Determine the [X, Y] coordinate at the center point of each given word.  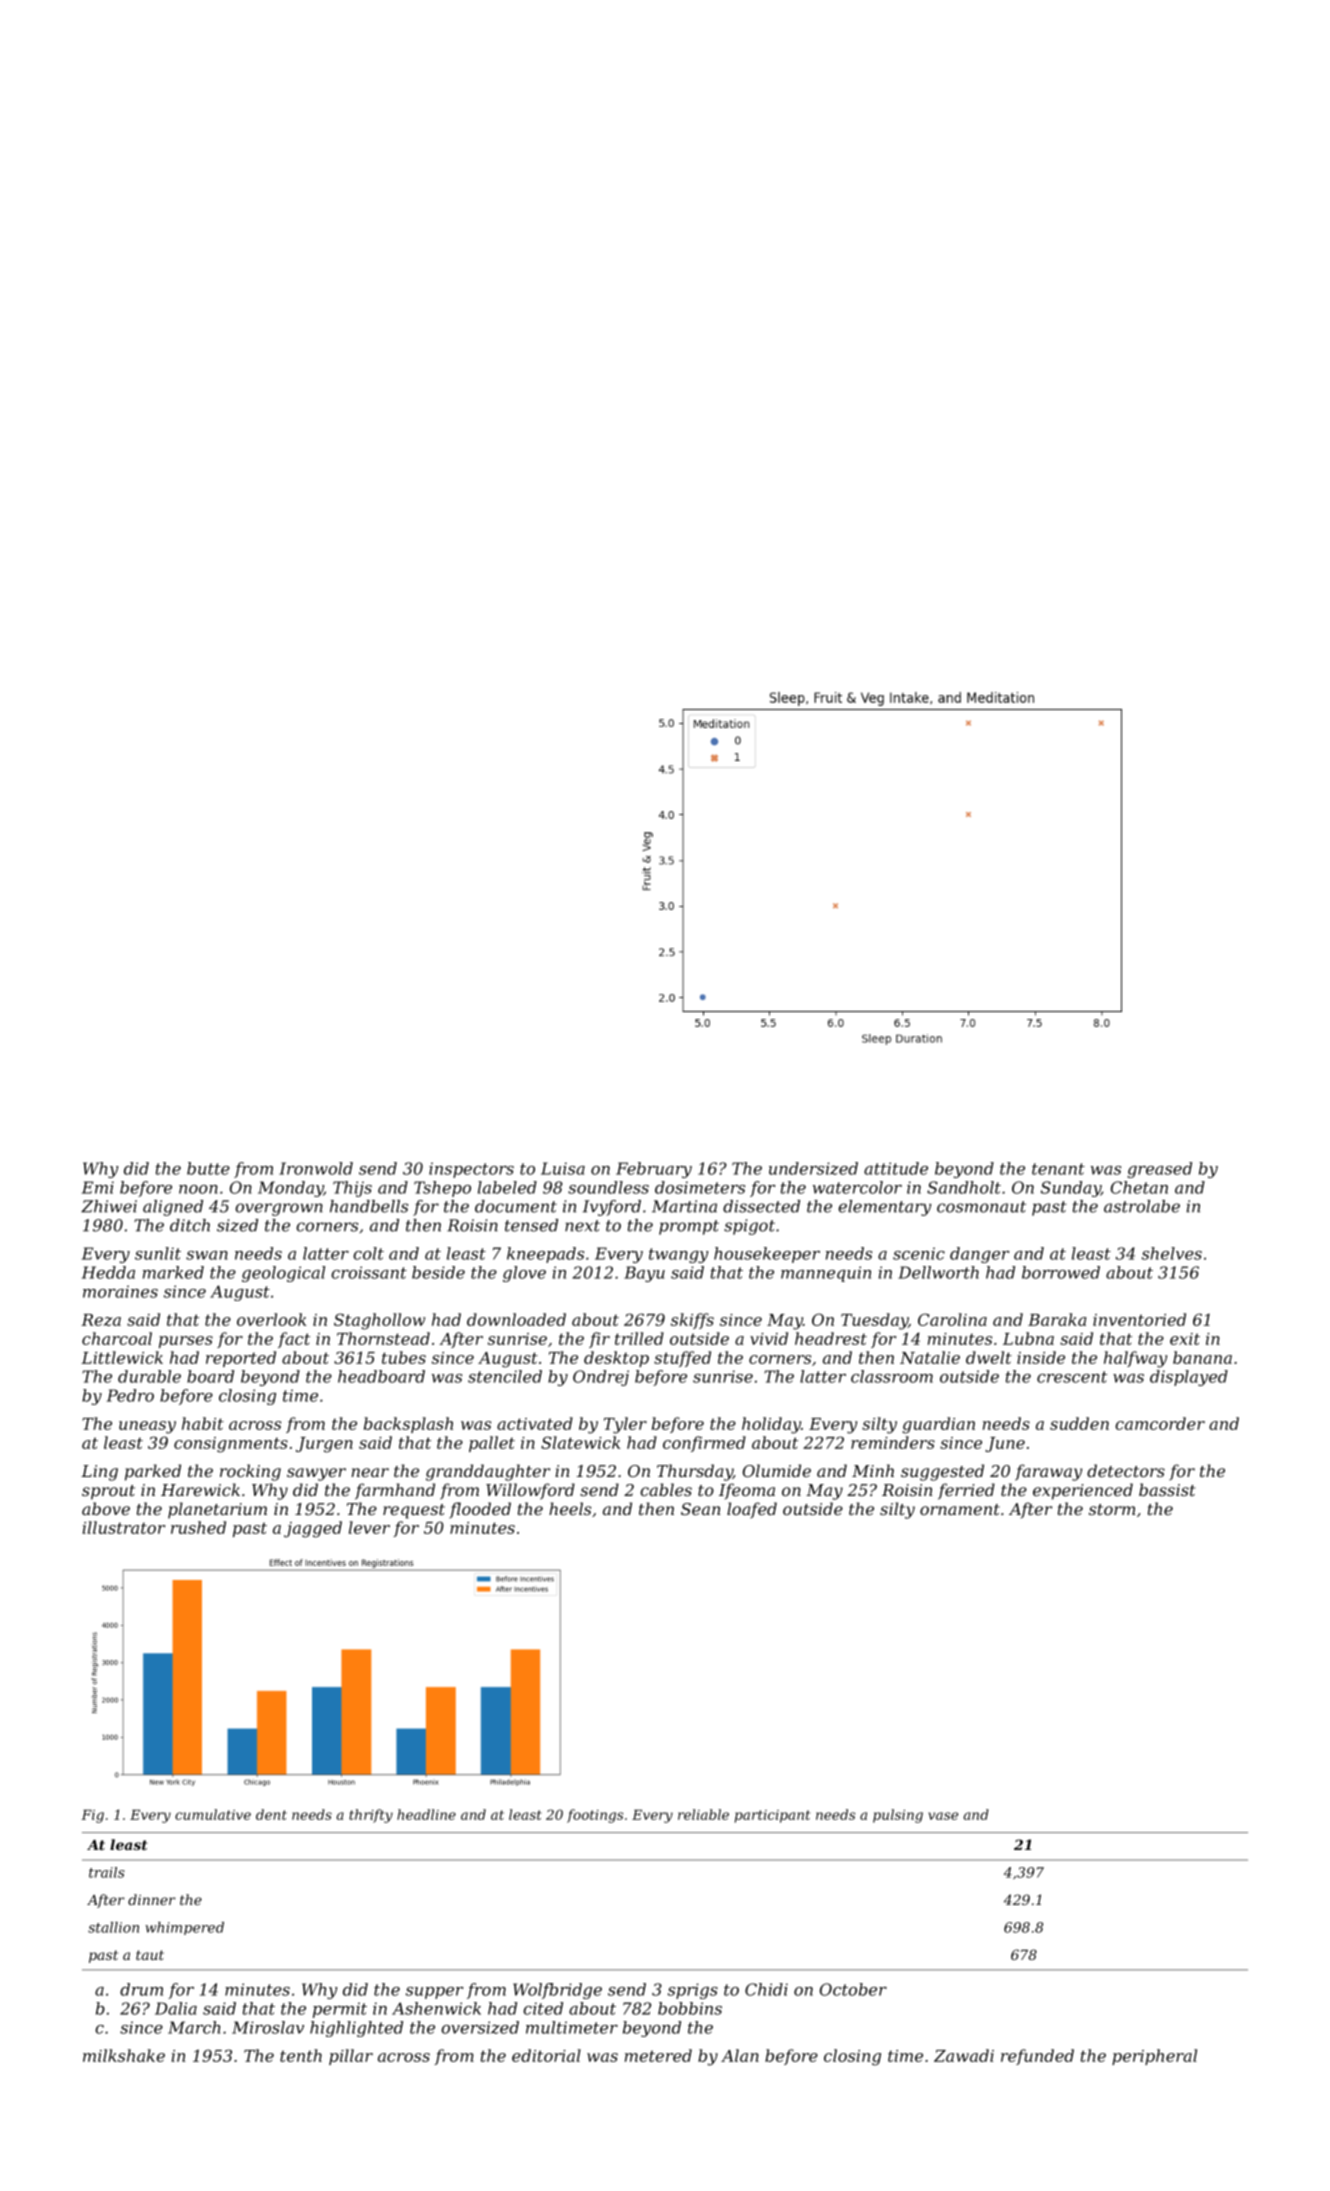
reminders [893, 1442]
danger [980, 1255]
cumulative [213, 1814]
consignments [231, 1445]
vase [943, 1816]
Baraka [1057, 1319]
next [582, 1226]
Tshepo [442, 1189]
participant [772, 1816]
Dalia [176, 2008]
